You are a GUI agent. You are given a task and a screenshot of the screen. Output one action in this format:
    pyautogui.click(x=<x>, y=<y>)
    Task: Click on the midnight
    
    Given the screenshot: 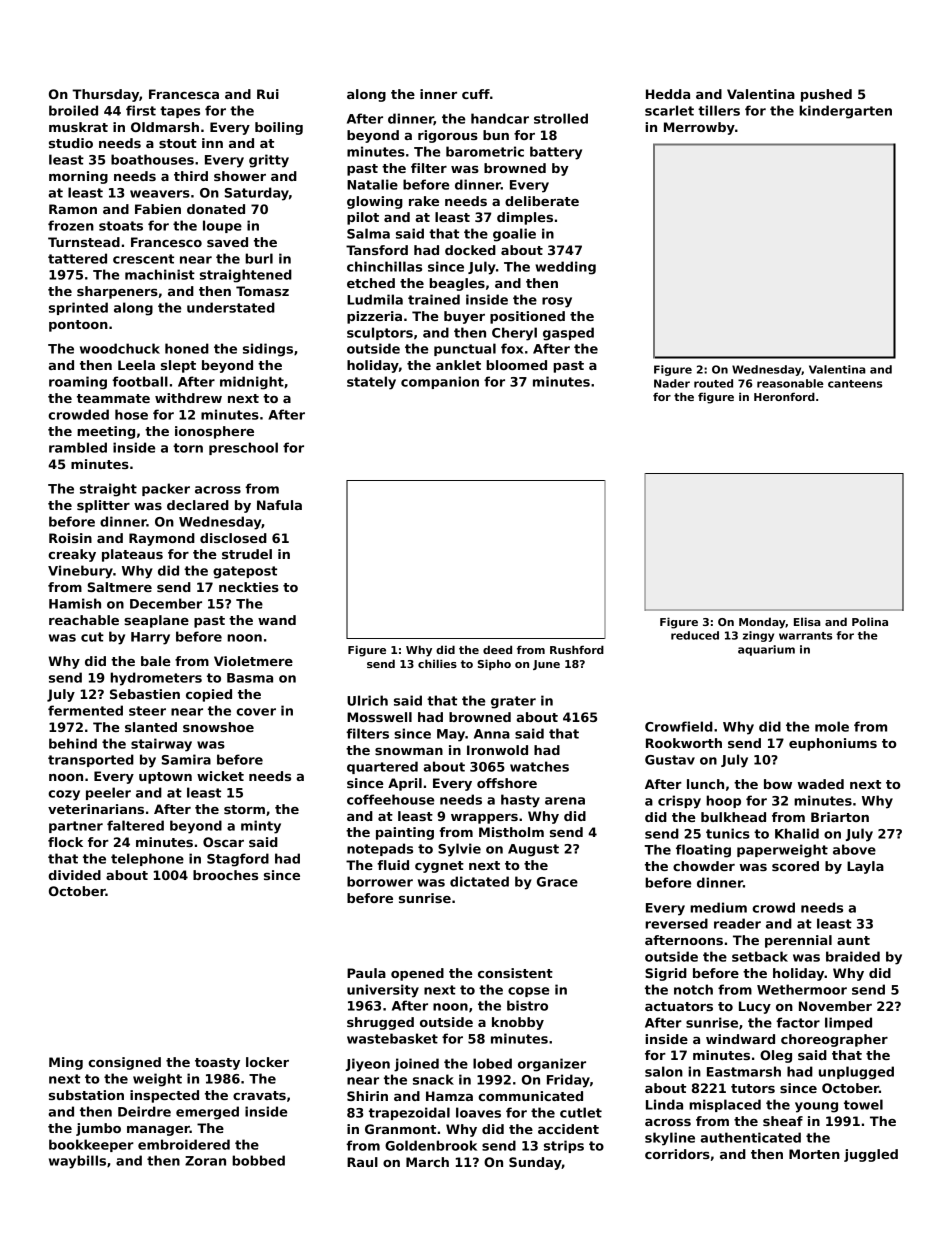 What is the action you would take?
    pyautogui.click(x=252, y=383)
